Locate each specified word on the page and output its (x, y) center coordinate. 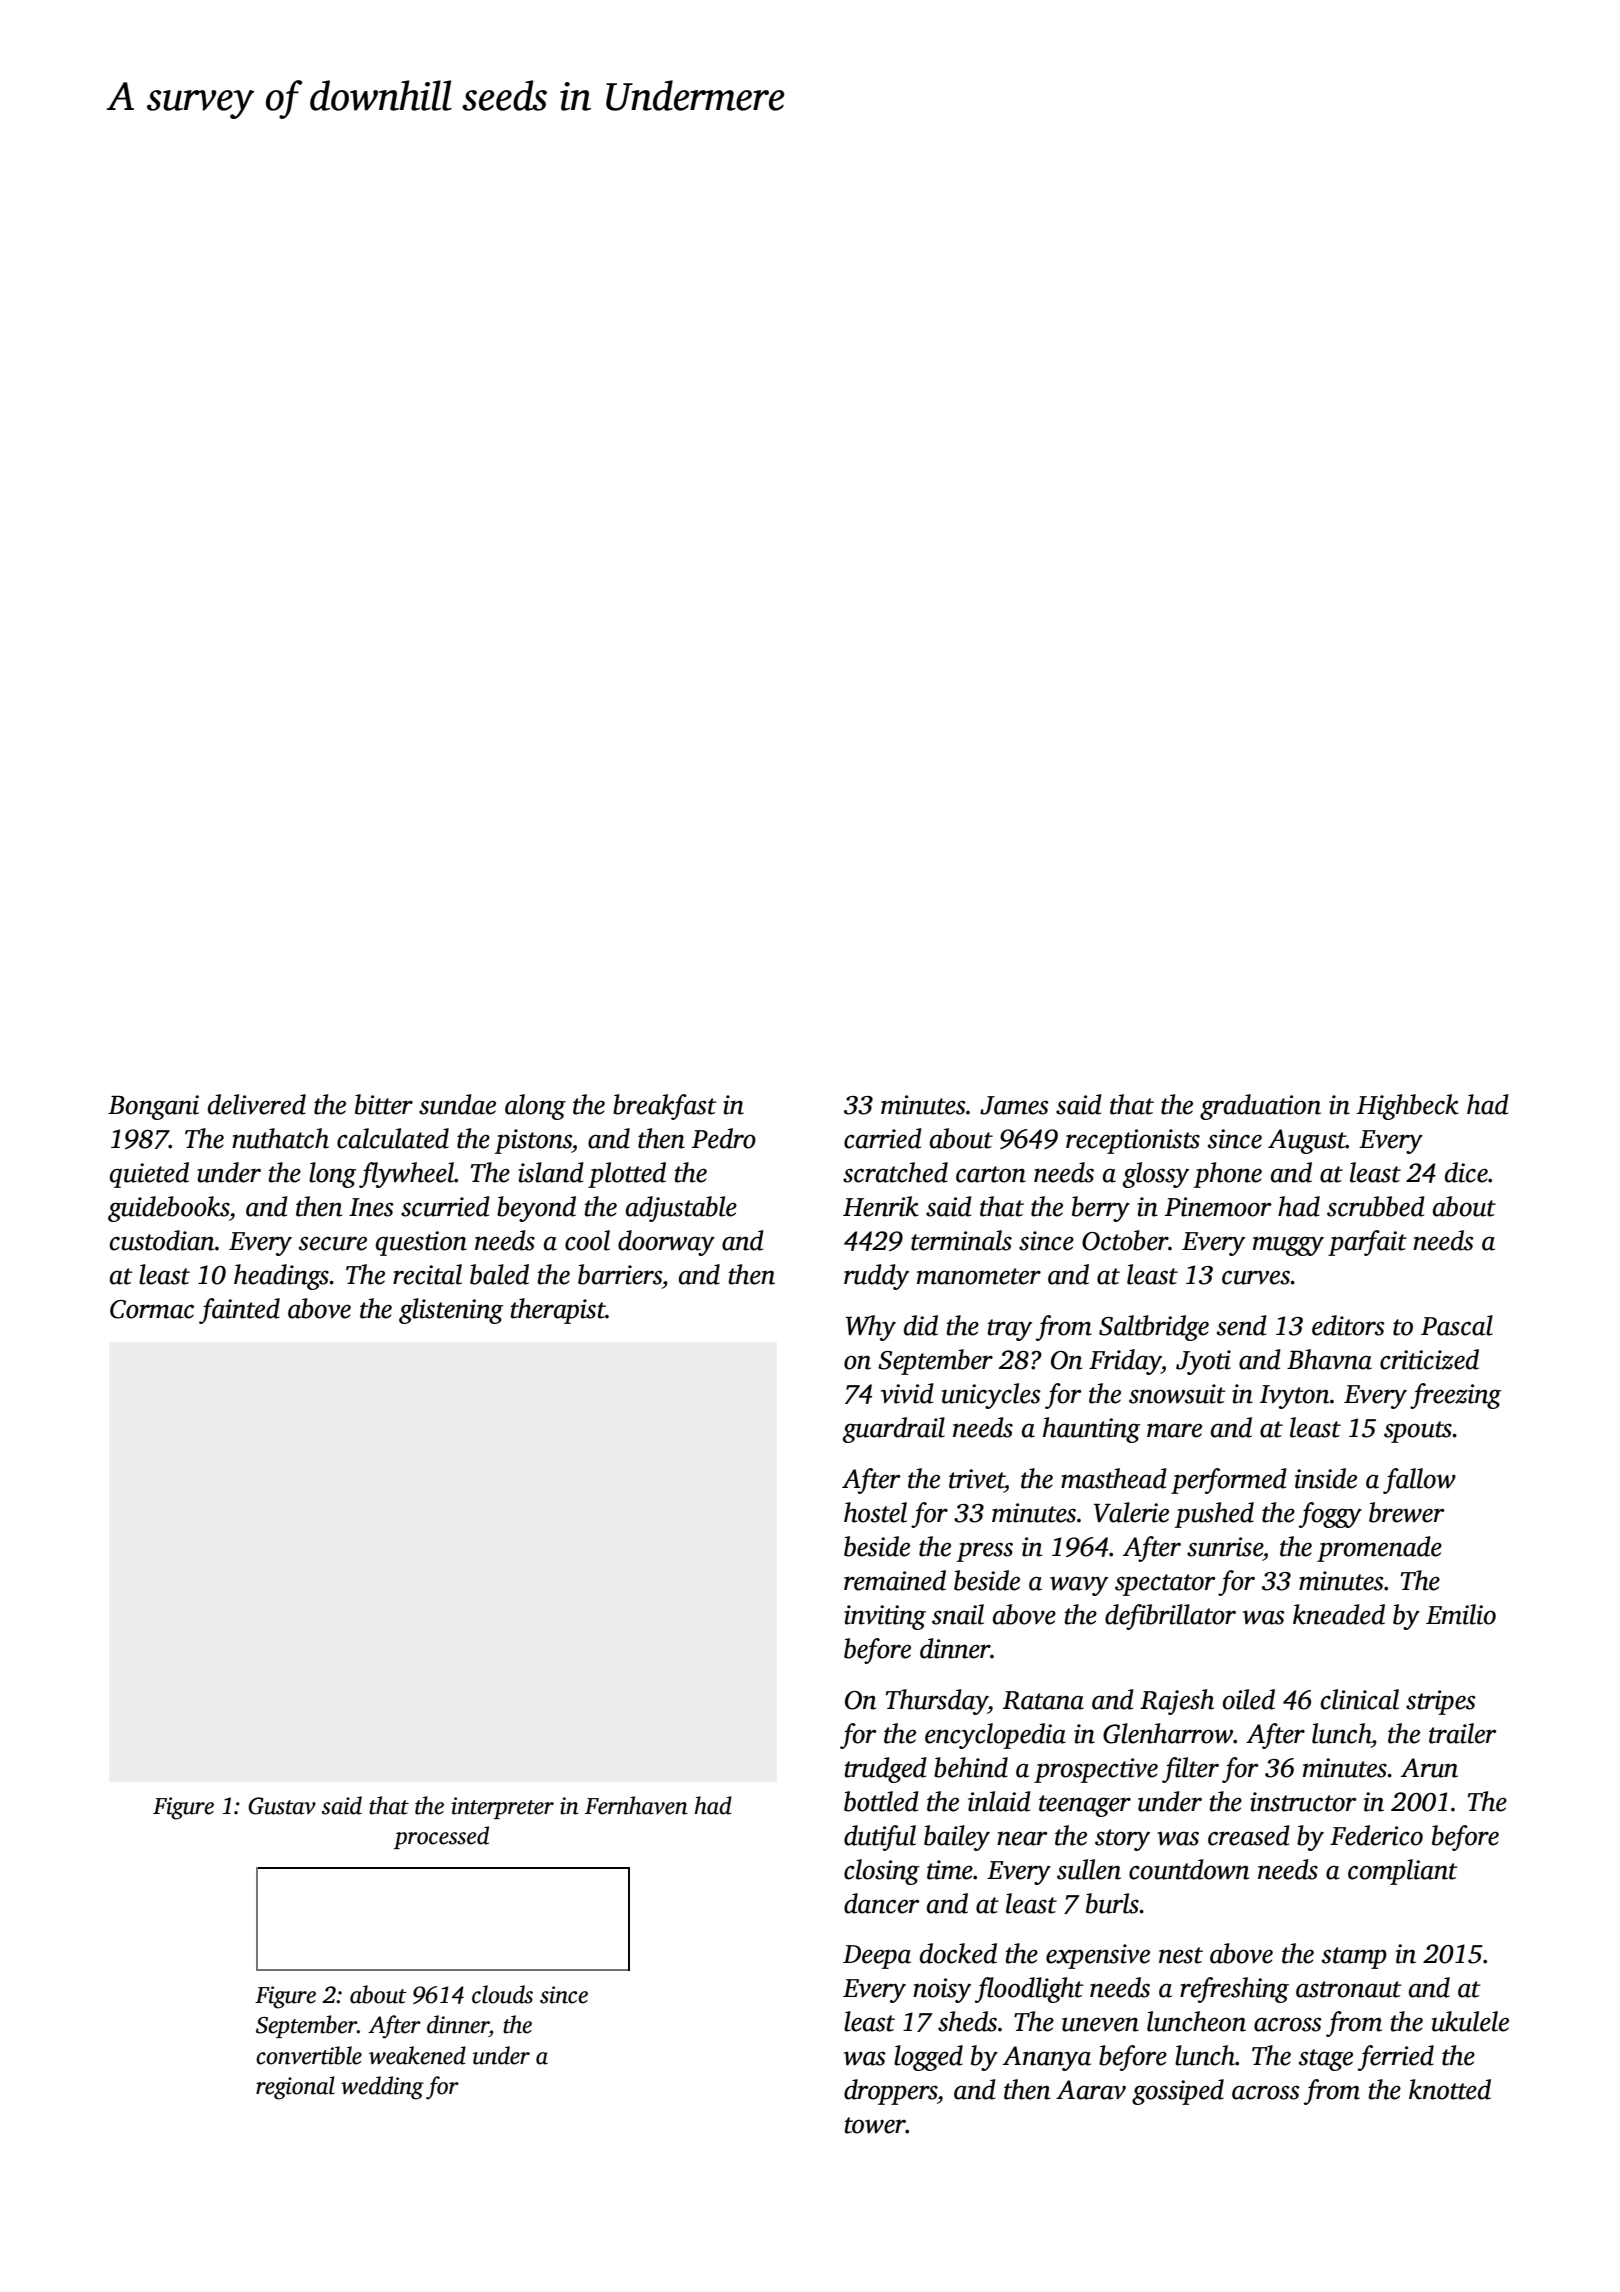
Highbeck (1408, 1107)
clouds (502, 1994)
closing (881, 1872)
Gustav (282, 1806)
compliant (1403, 1872)
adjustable (681, 1209)
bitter (384, 1104)
